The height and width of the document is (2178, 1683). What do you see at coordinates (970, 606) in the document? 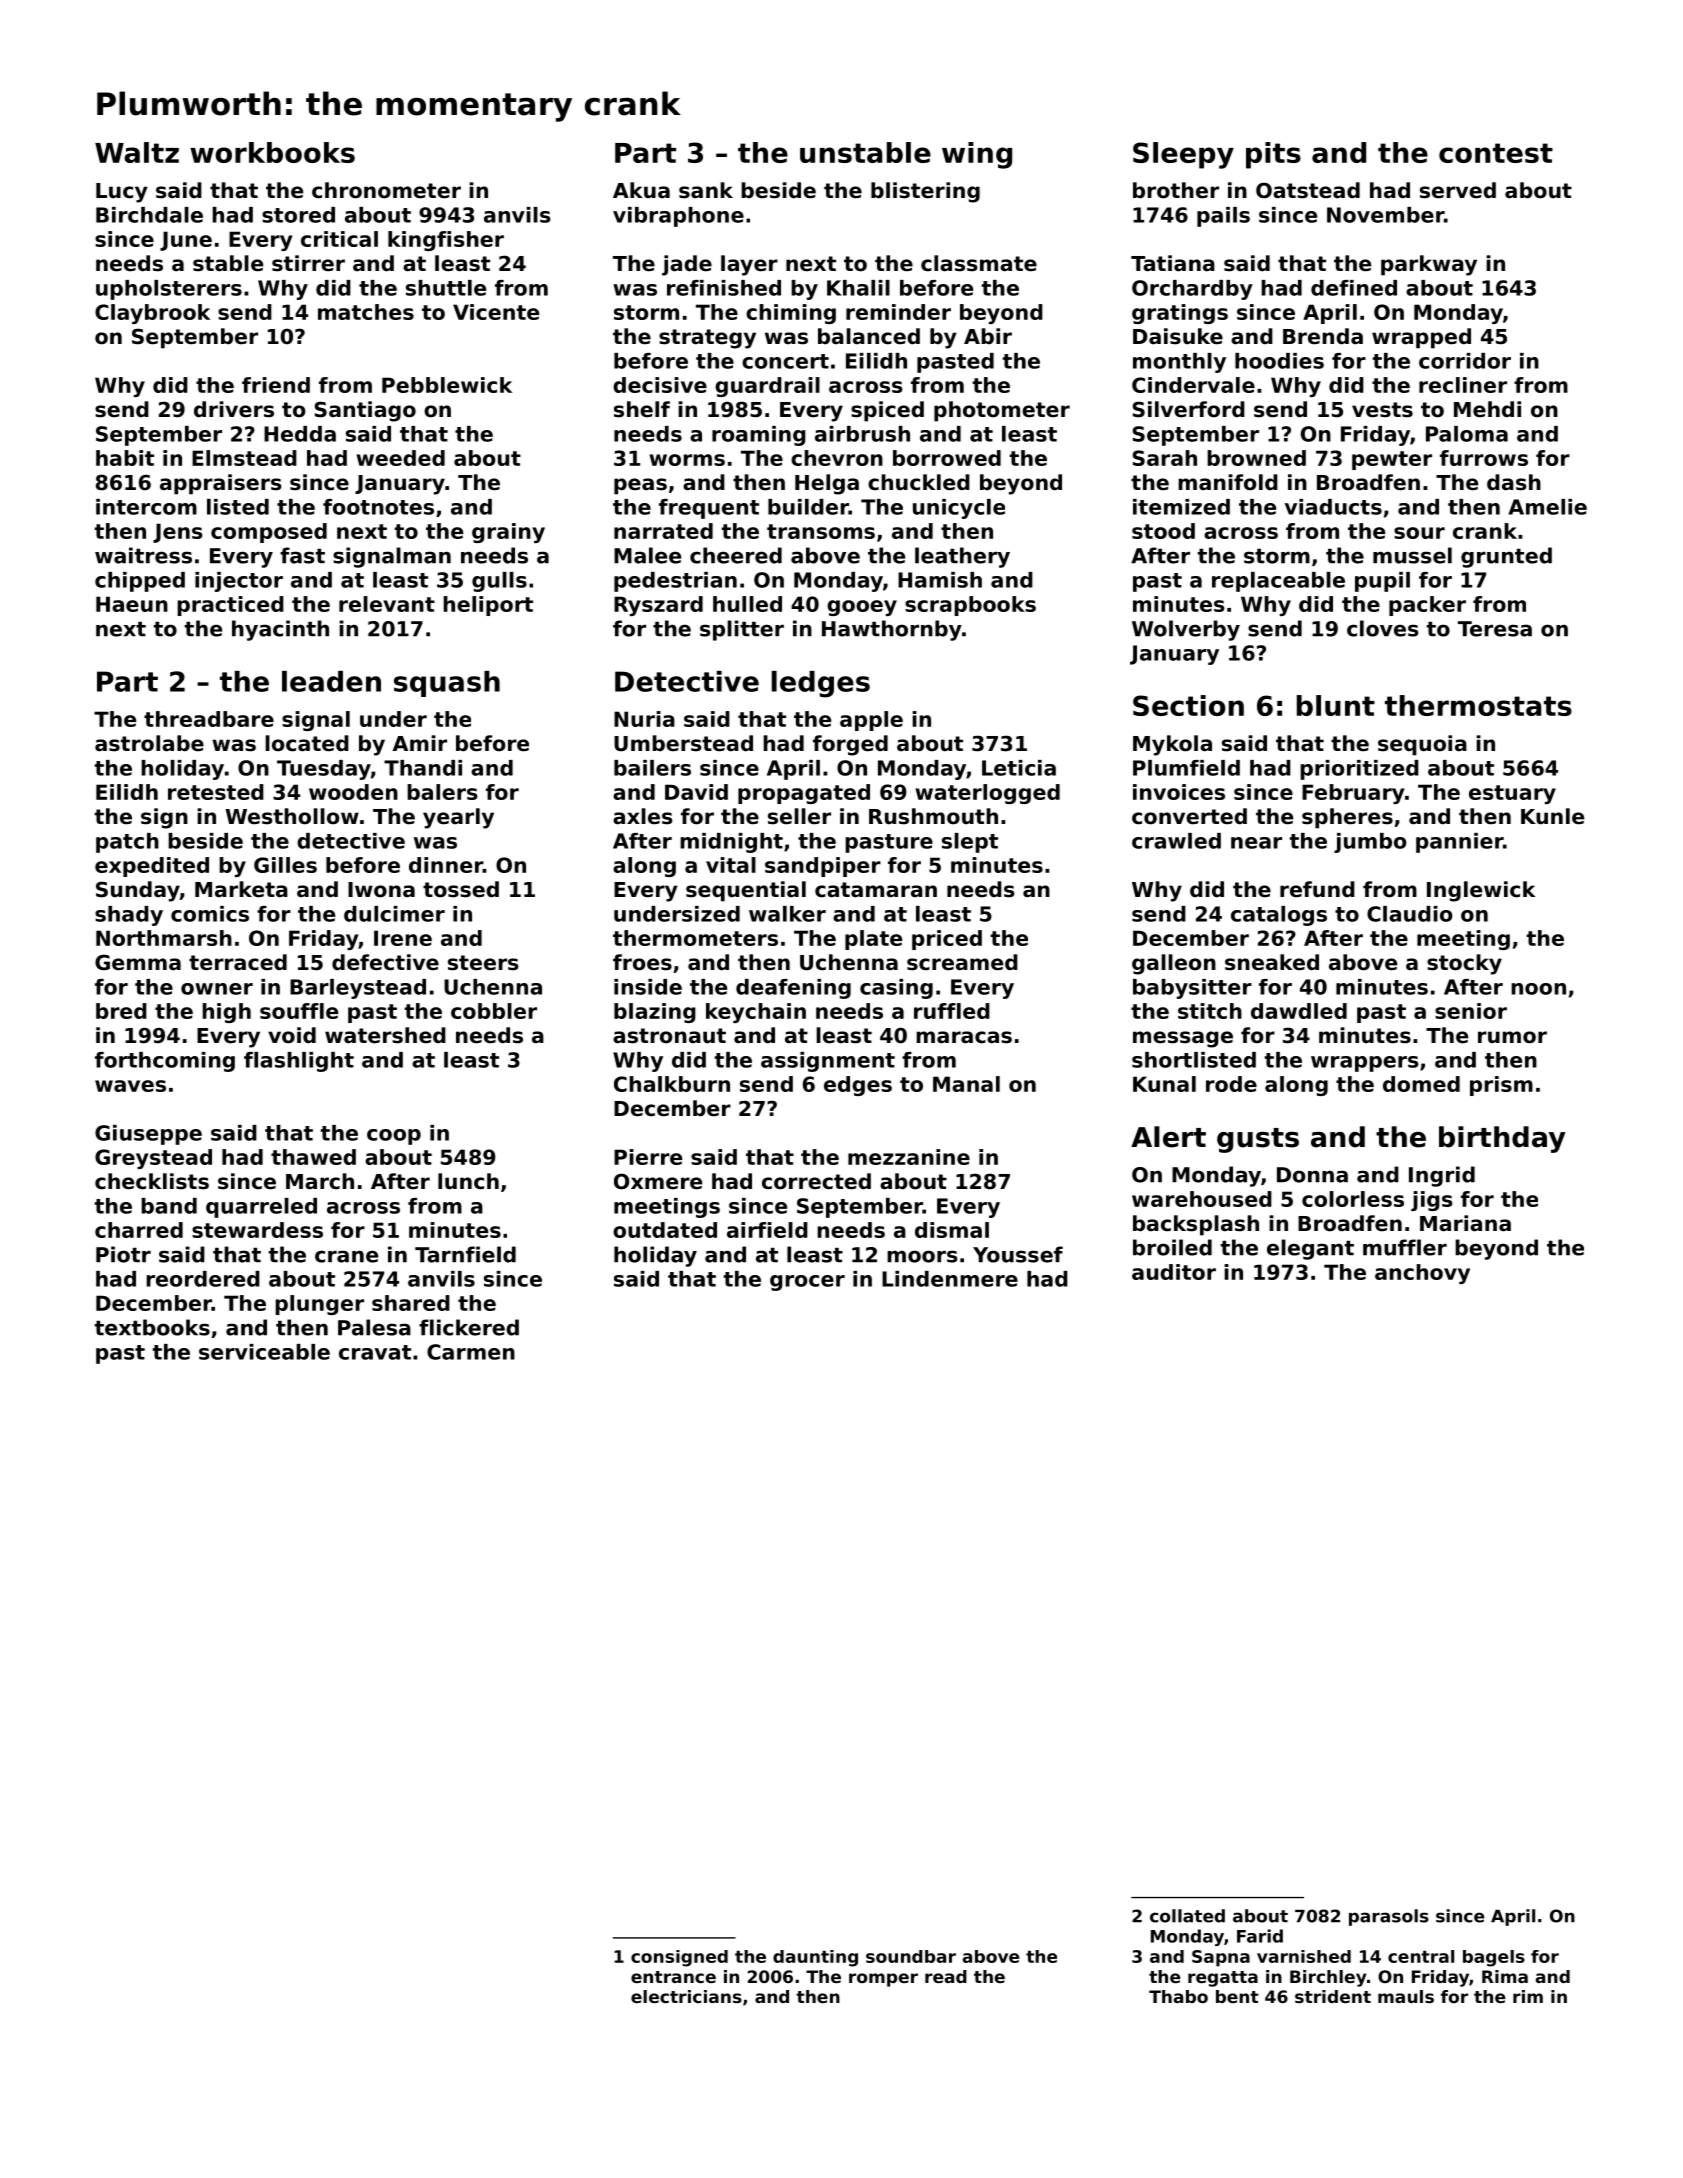
I see `scrapbooks` at bounding box center [970, 606].
